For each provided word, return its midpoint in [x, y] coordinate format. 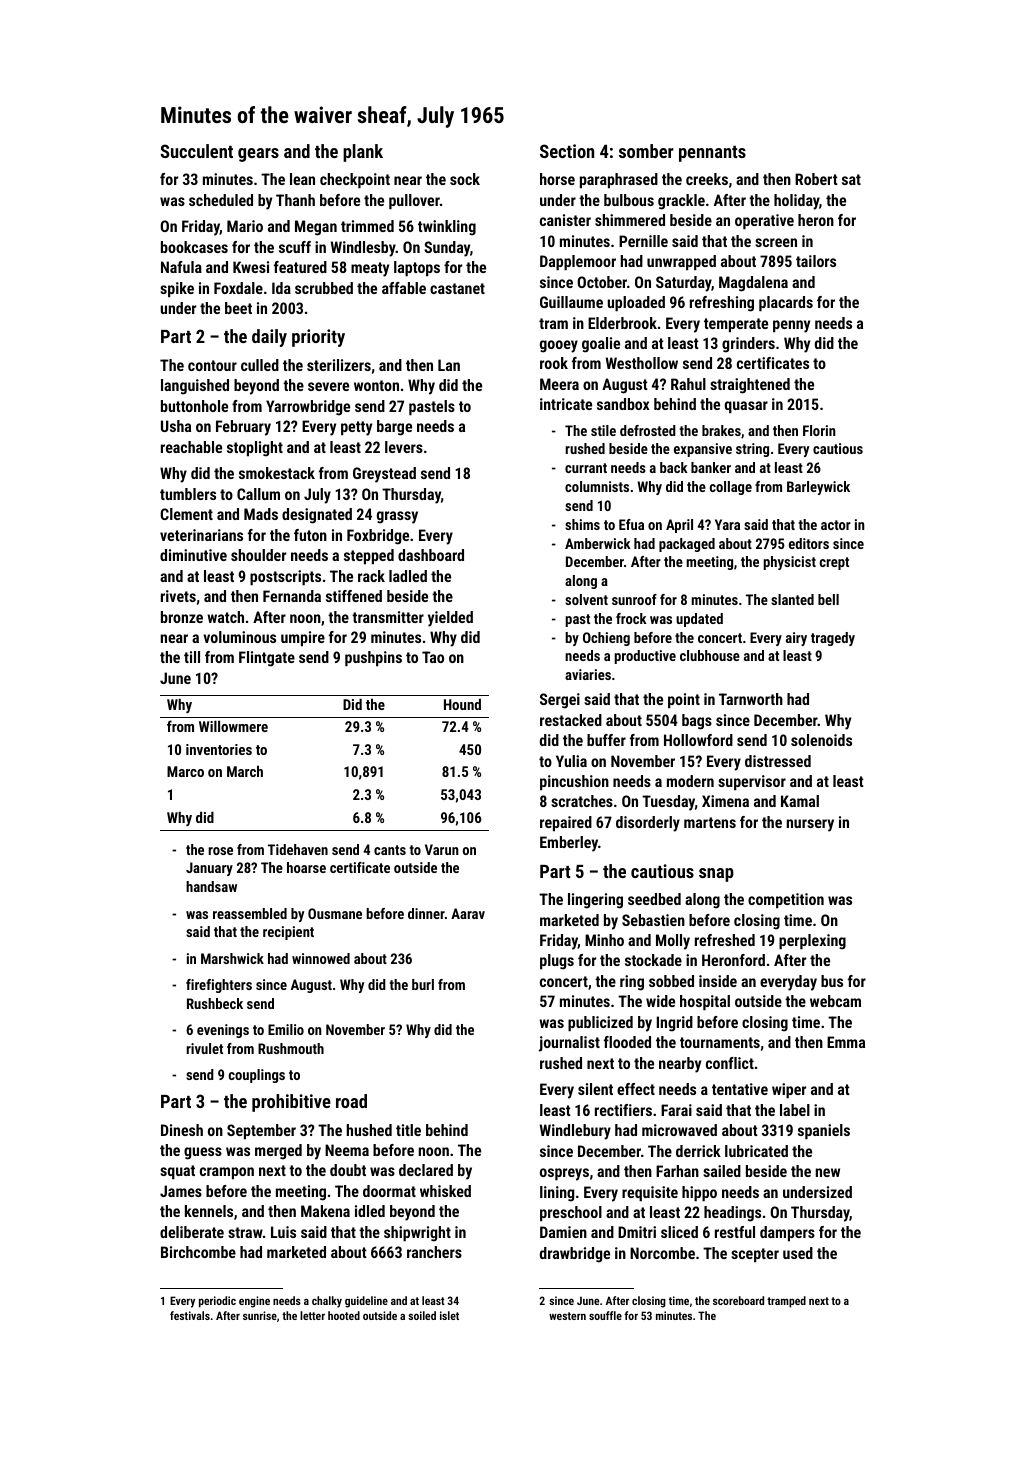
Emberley [569, 844]
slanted [792, 599]
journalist [569, 1044]
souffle [605, 1315]
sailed [722, 1171]
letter [312, 1315]
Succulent [196, 151]
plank [363, 153]
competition [786, 901]
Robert [816, 179]
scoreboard [738, 1300]
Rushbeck [215, 1003]
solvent [586, 599]
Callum [258, 494]
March [245, 771]
